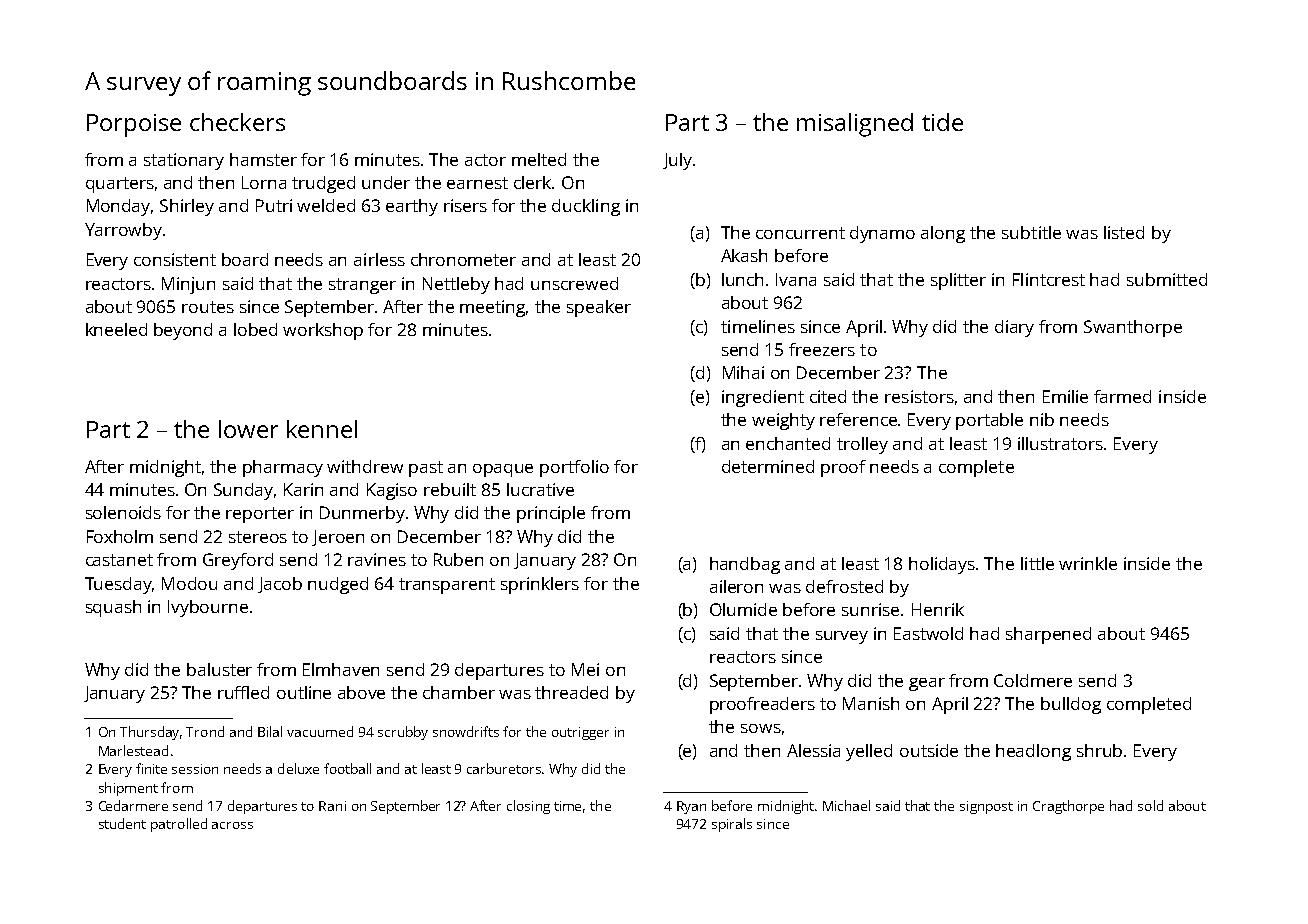 This document has width=1308, height=924. What do you see at coordinates (732, 825) in the document?
I see `spirals` at bounding box center [732, 825].
